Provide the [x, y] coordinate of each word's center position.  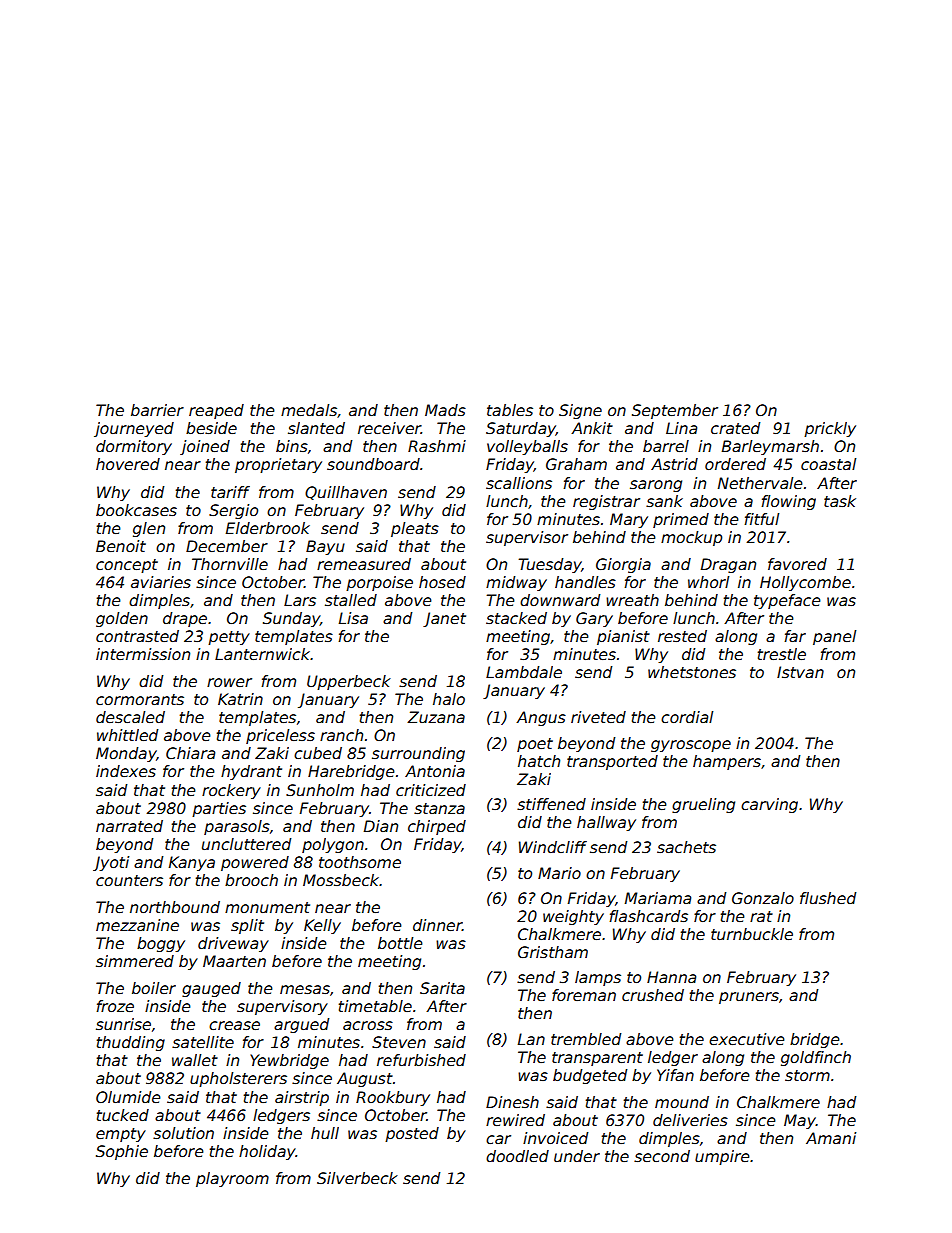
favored [797, 564]
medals [309, 410]
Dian [381, 826]
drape [185, 619]
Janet [444, 619]
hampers [727, 762]
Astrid [674, 464]
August [365, 1079]
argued [301, 1025]
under [577, 1156]
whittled [127, 735]
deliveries [690, 1120]
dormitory [134, 447]
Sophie [122, 1152]
